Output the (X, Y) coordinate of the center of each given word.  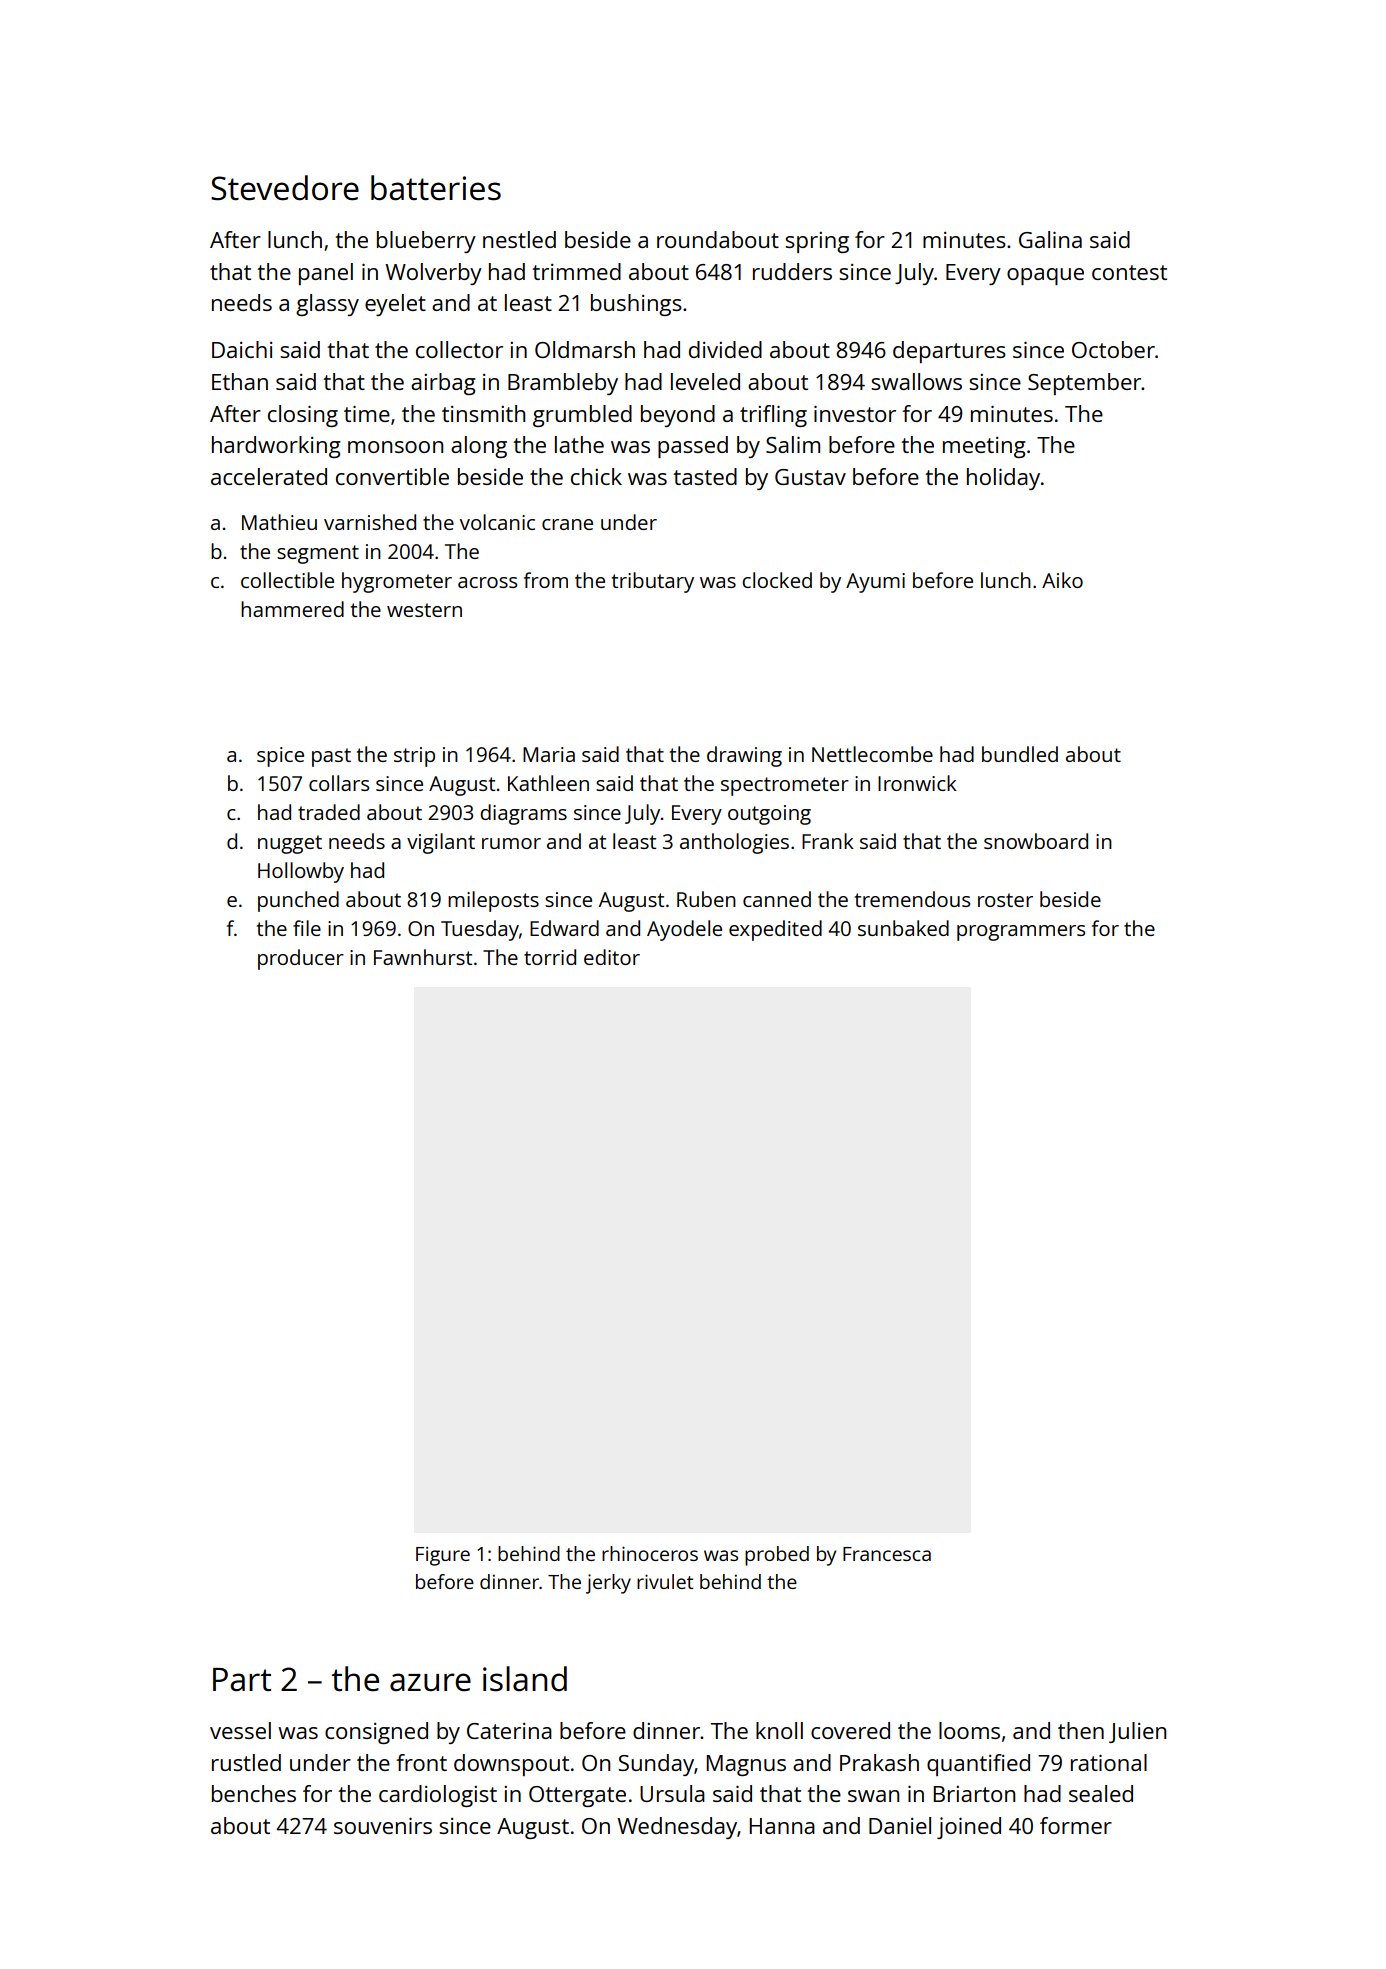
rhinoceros (650, 1553)
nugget (290, 844)
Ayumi (875, 583)
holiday (1003, 479)
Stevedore (285, 188)
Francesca (887, 1554)
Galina (1050, 239)
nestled (519, 239)
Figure (443, 1556)
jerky (608, 1584)
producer (301, 959)
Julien (1137, 1732)
